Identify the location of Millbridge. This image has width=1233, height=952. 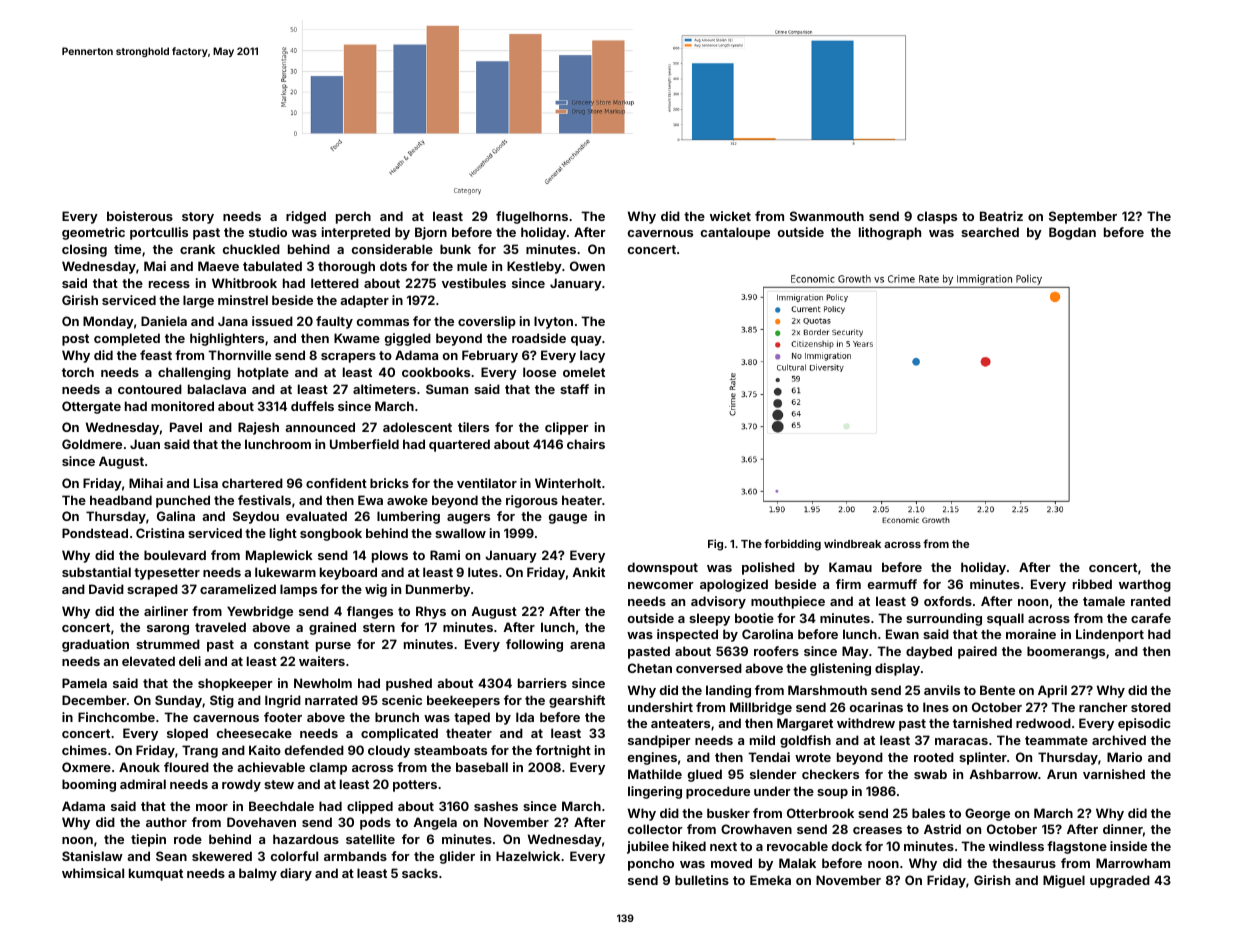
(761, 708).
